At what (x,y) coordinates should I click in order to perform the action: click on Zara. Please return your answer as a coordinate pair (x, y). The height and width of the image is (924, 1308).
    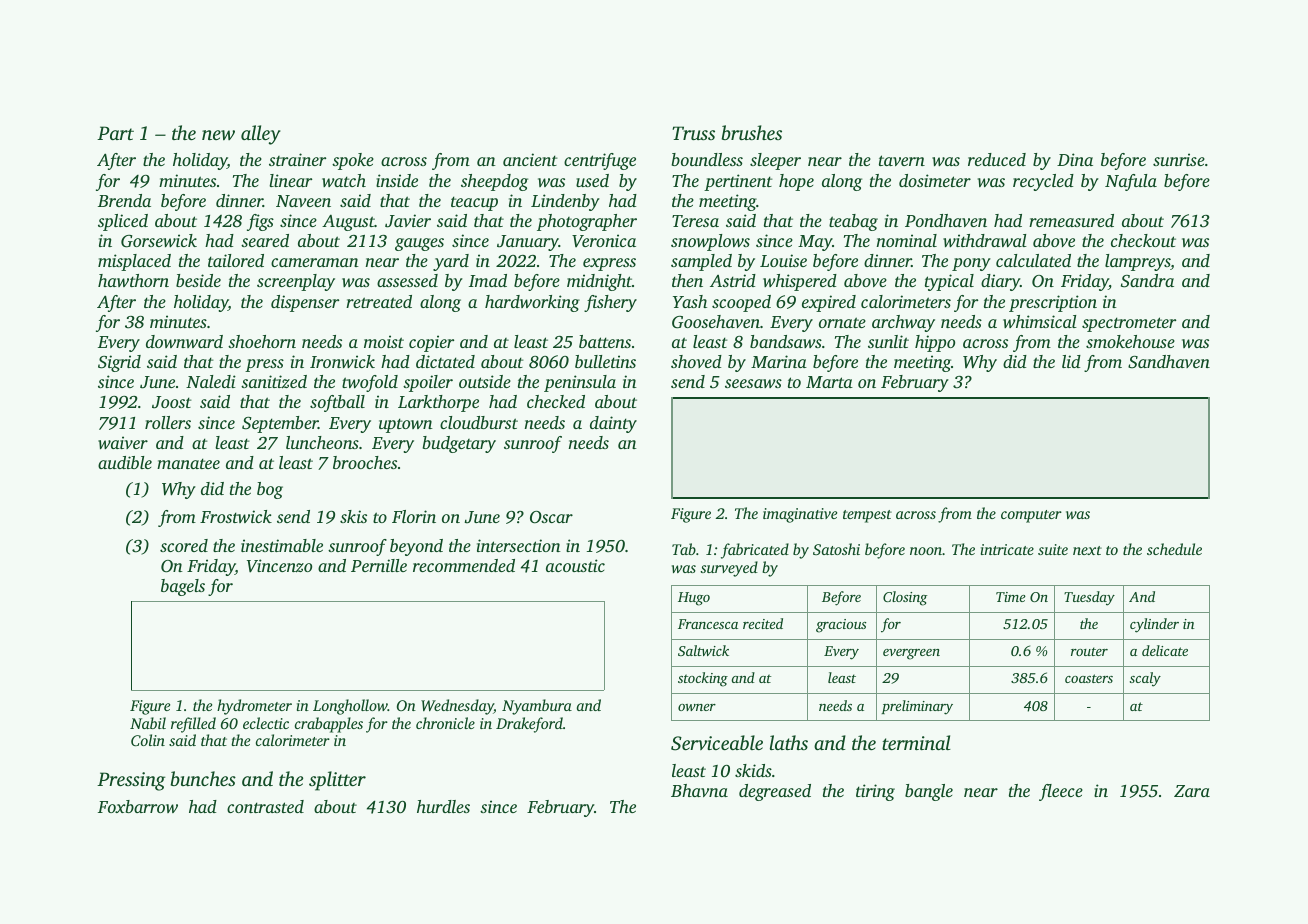
    Looking at the image, I should click on (1192, 791).
